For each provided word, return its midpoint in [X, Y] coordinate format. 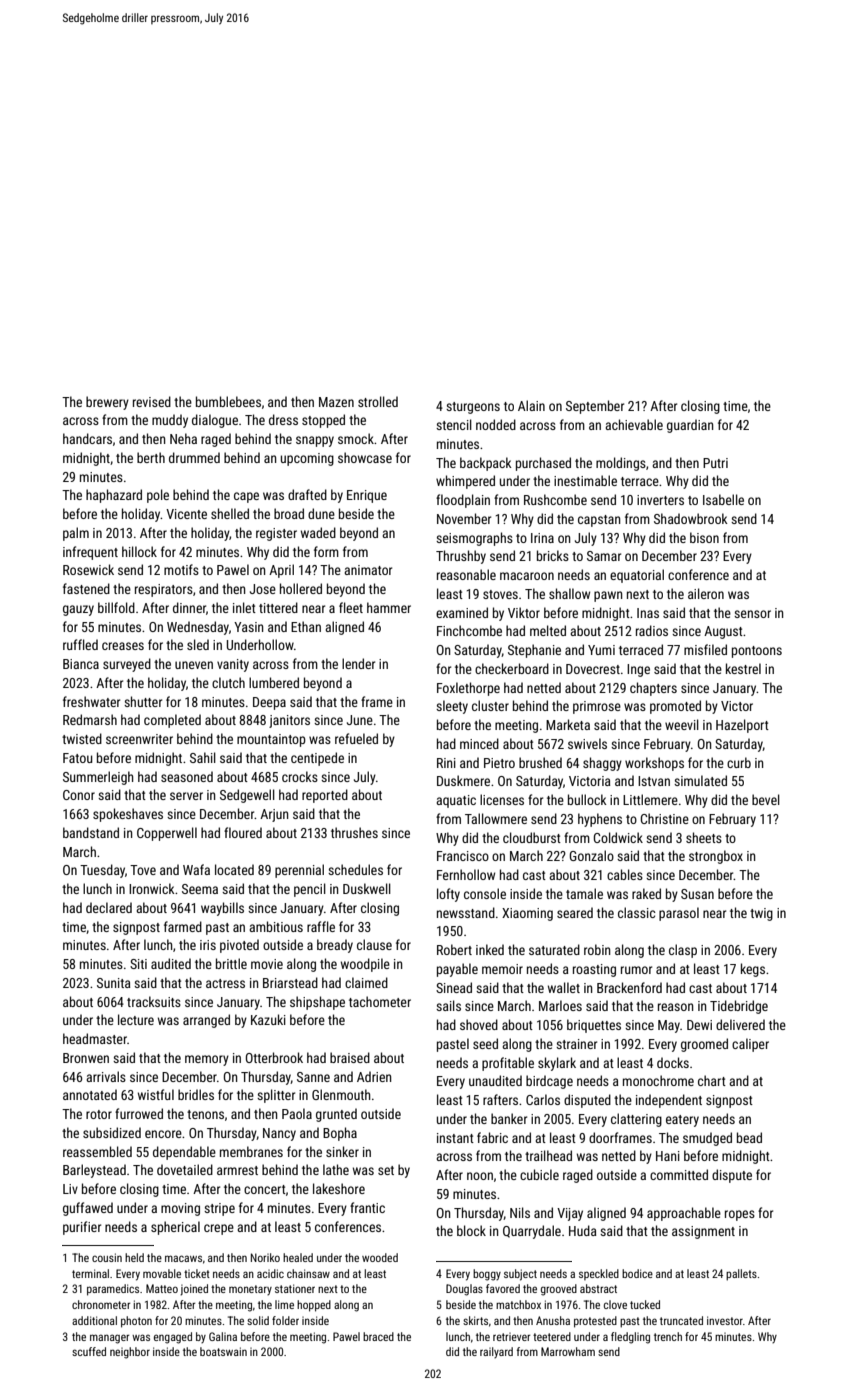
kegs [753, 970]
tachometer [380, 1001]
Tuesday [102, 871]
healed [298, 1257]
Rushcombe [555, 499]
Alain [531, 405]
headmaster [95, 1038]
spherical [175, 1228]
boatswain [223, 1351]
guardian [690, 426]
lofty [448, 895]
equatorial [637, 576]
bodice [637, 1273]
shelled [230, 513]
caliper [750, 1045]
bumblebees [228, 401]
